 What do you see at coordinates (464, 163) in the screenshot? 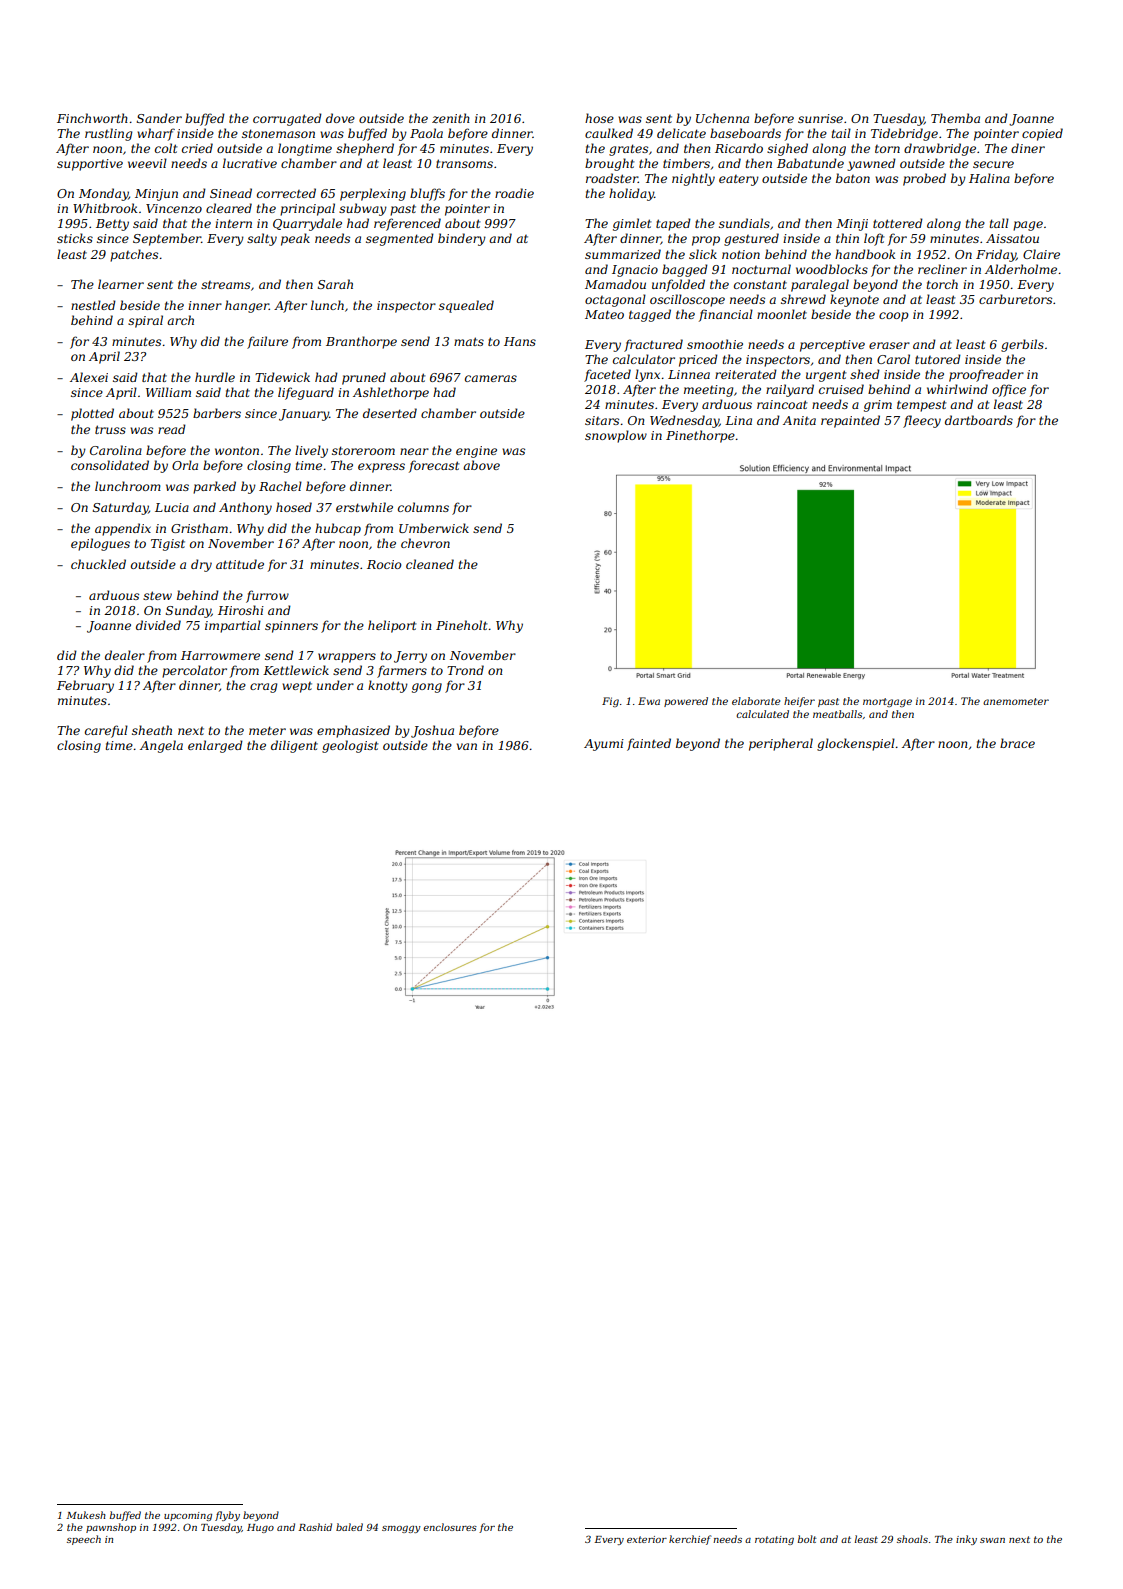
I see `transoms` at bounding box center [464, 163].
